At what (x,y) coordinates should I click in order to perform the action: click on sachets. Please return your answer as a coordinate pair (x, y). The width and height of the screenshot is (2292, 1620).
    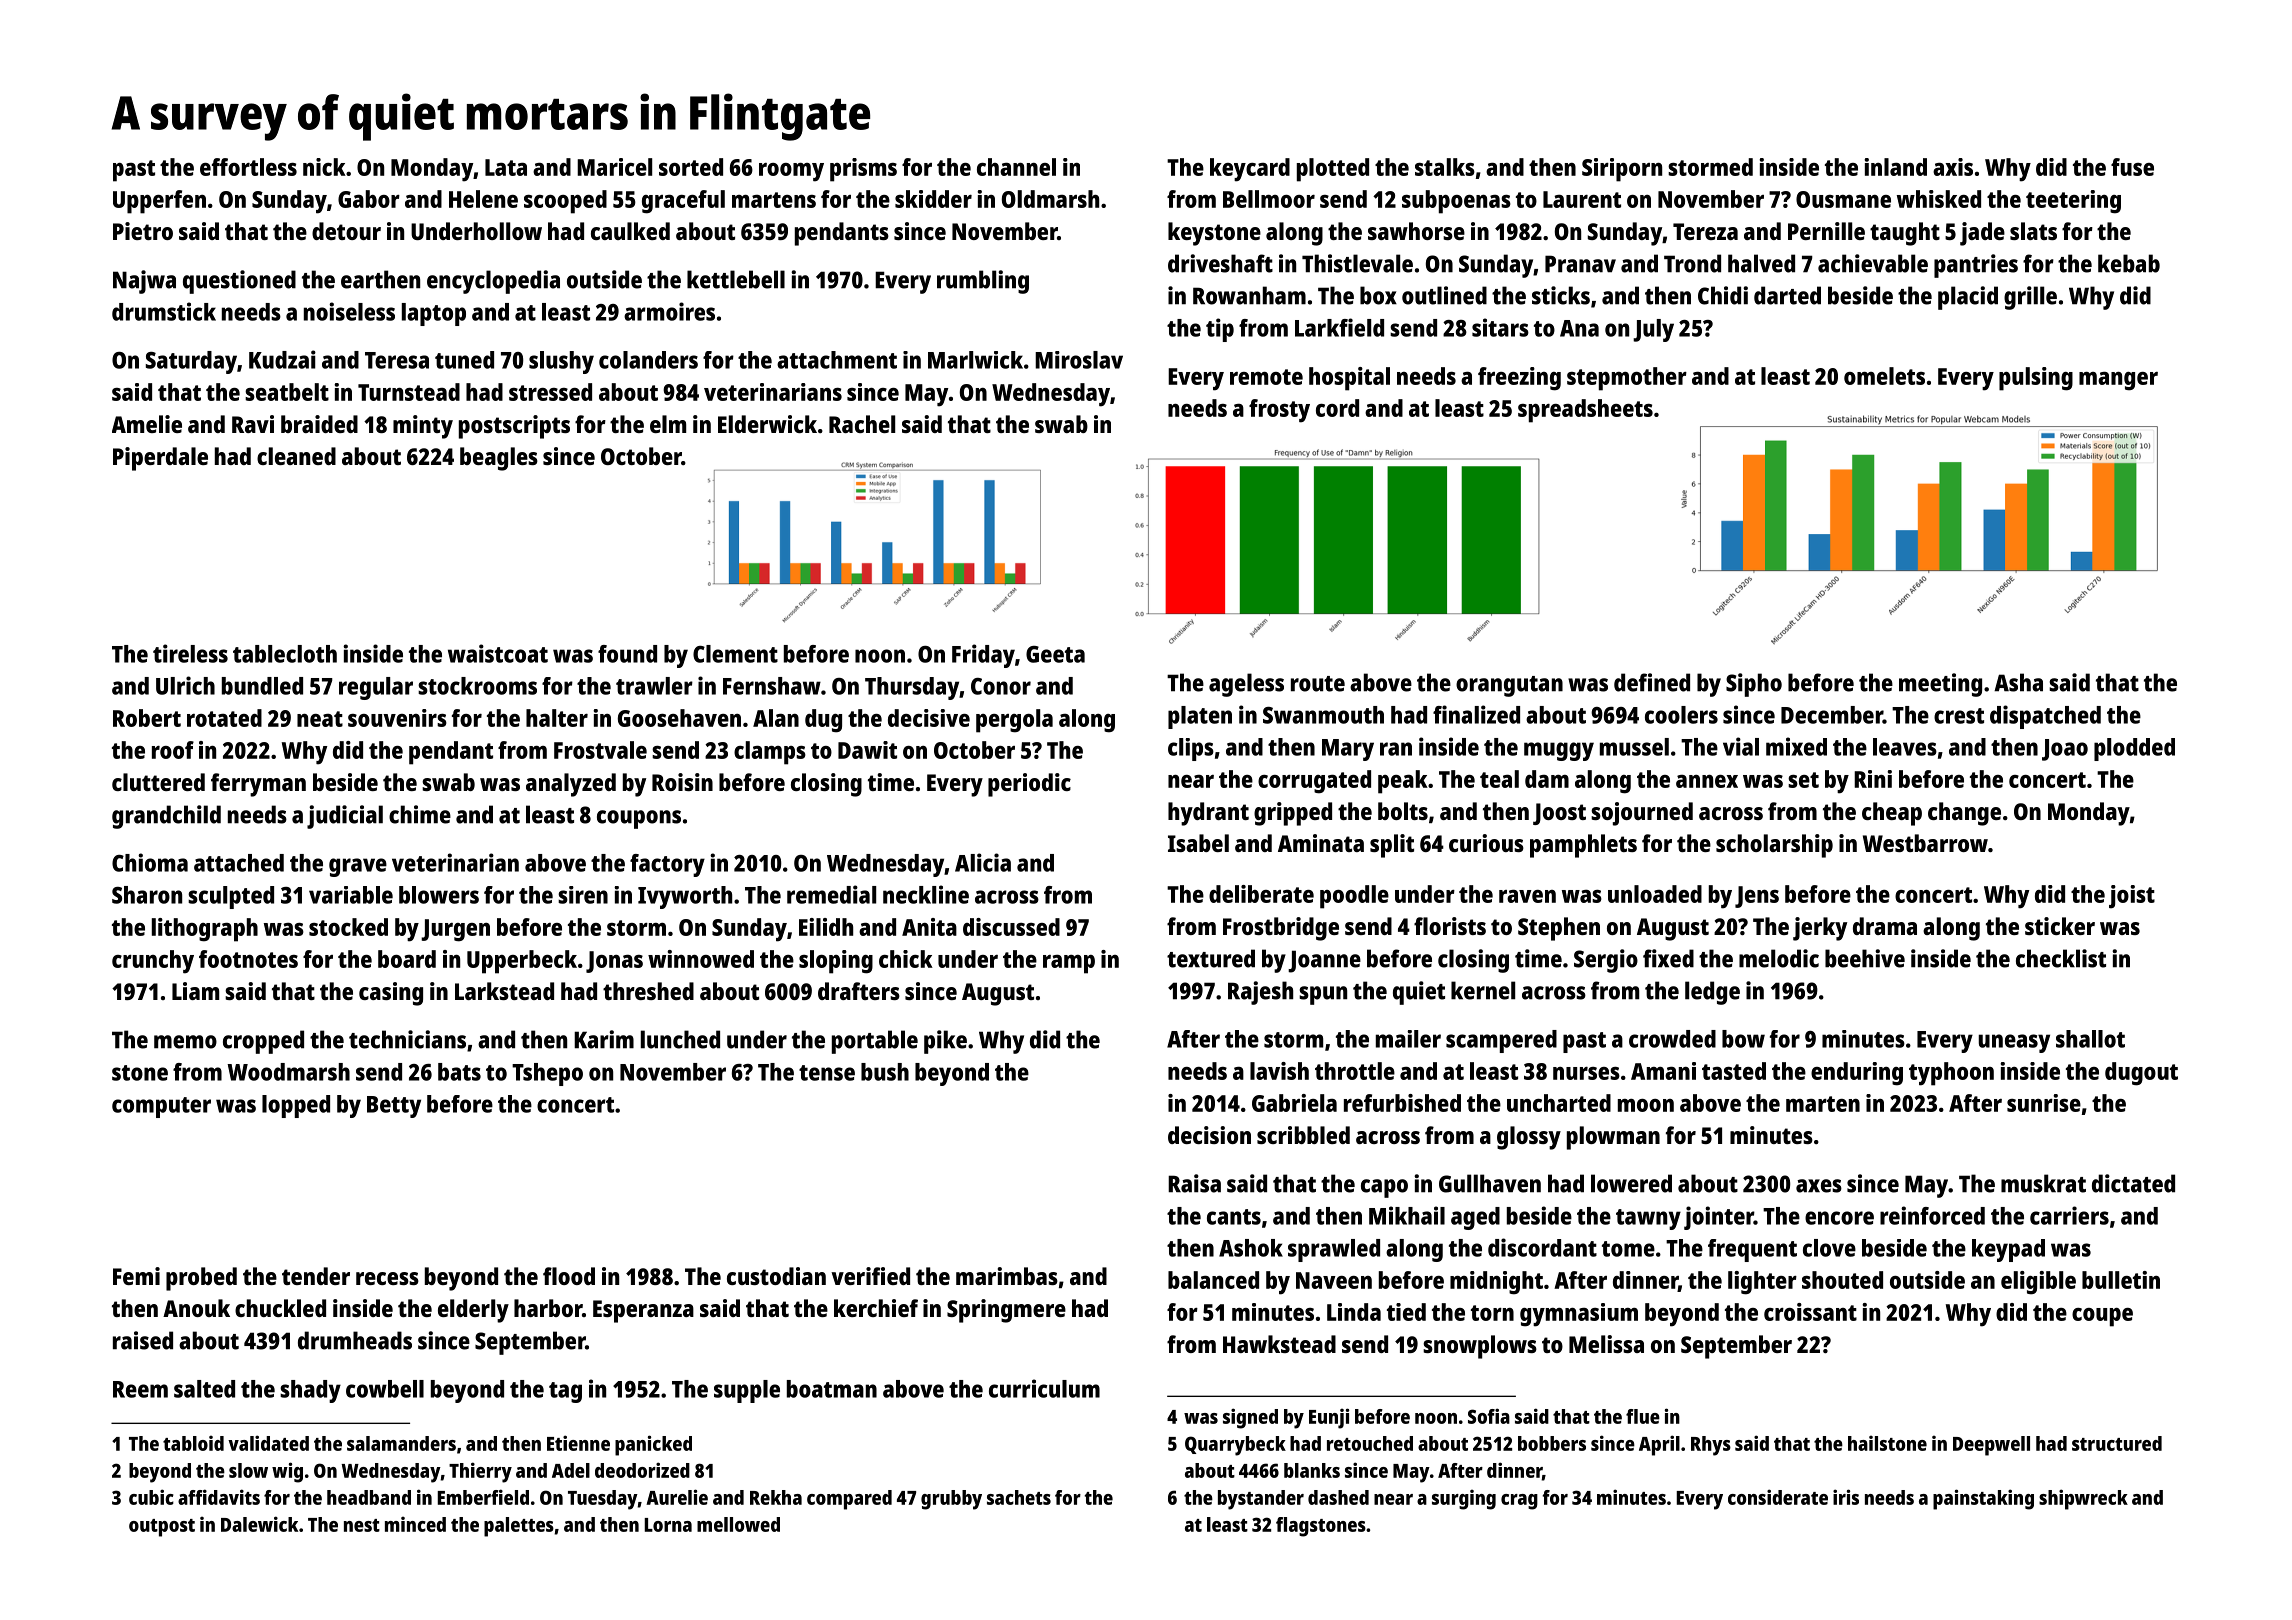
    Looking at the image, I should click on (1019, 1497).
